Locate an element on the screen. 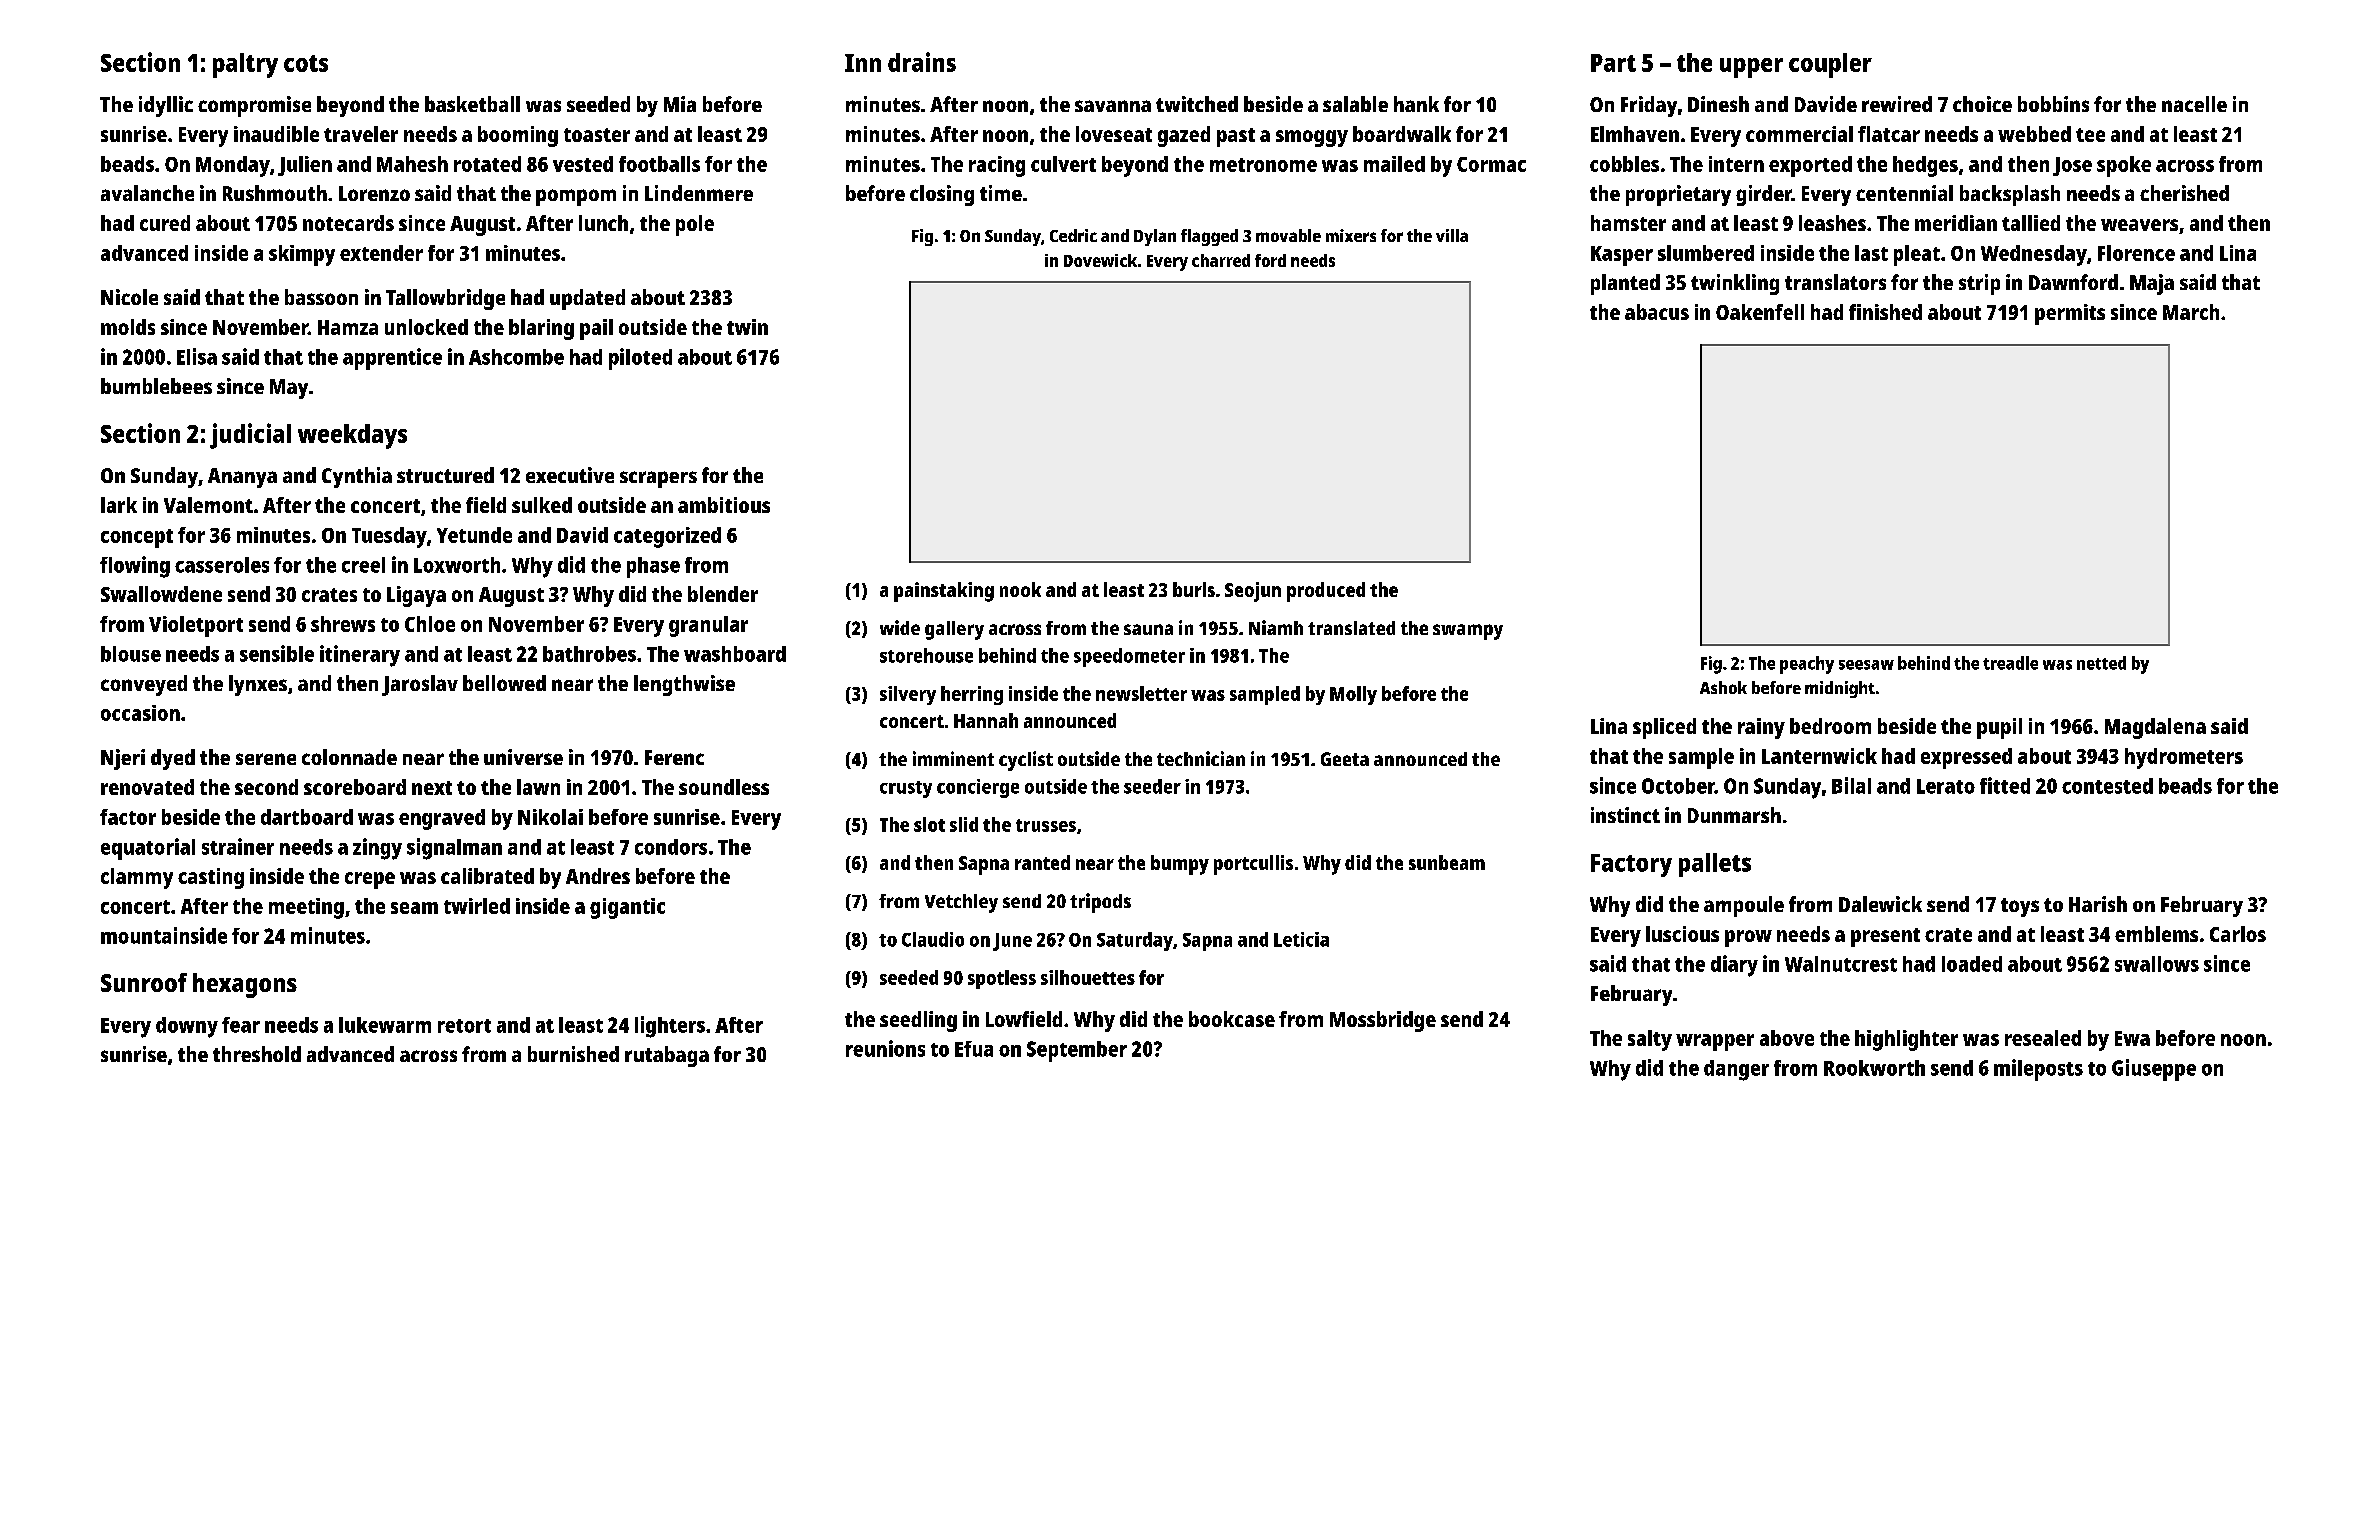  charred is located at coordinates (1221, 260).
